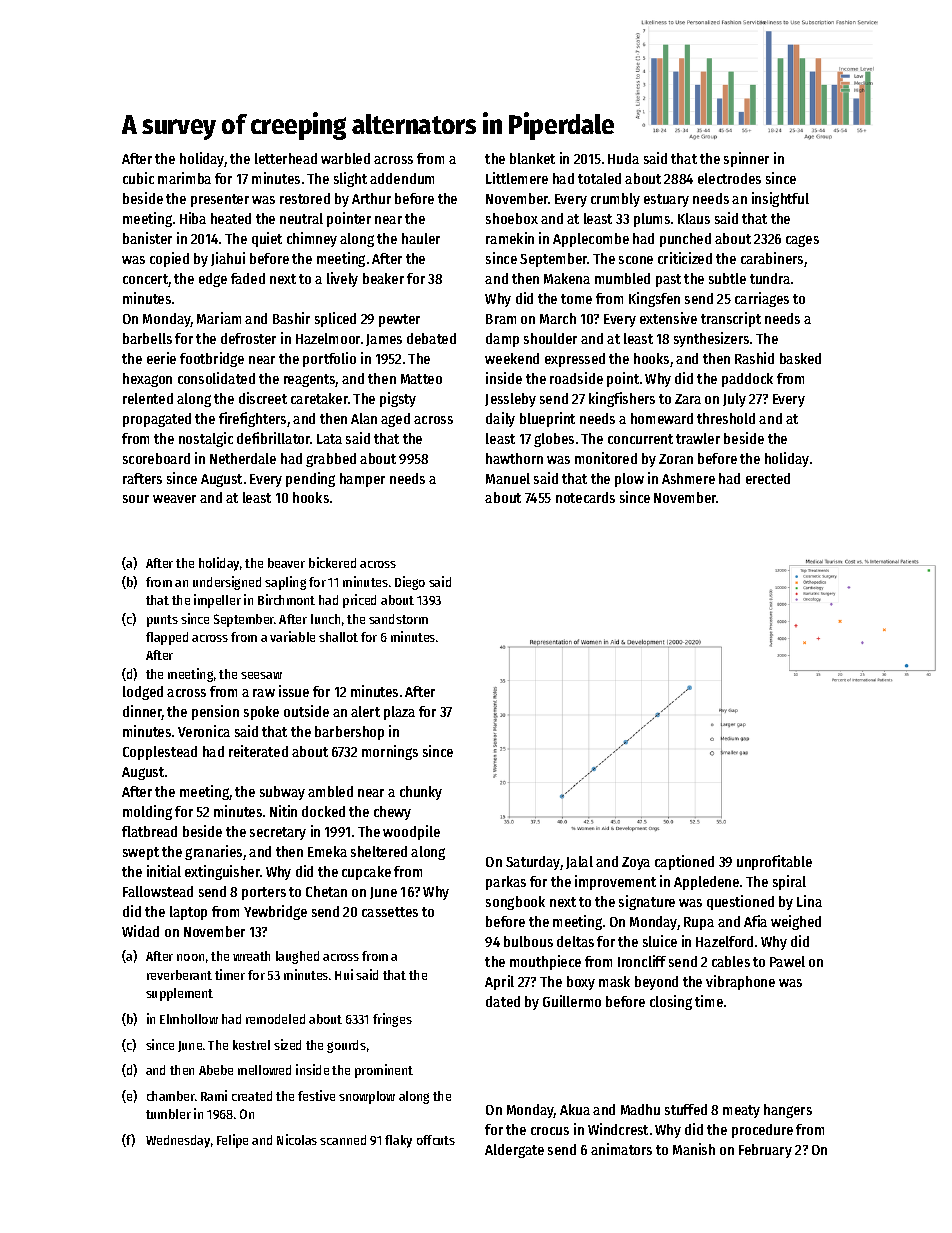  I want to click on Ashmere, so click(688, 478).
